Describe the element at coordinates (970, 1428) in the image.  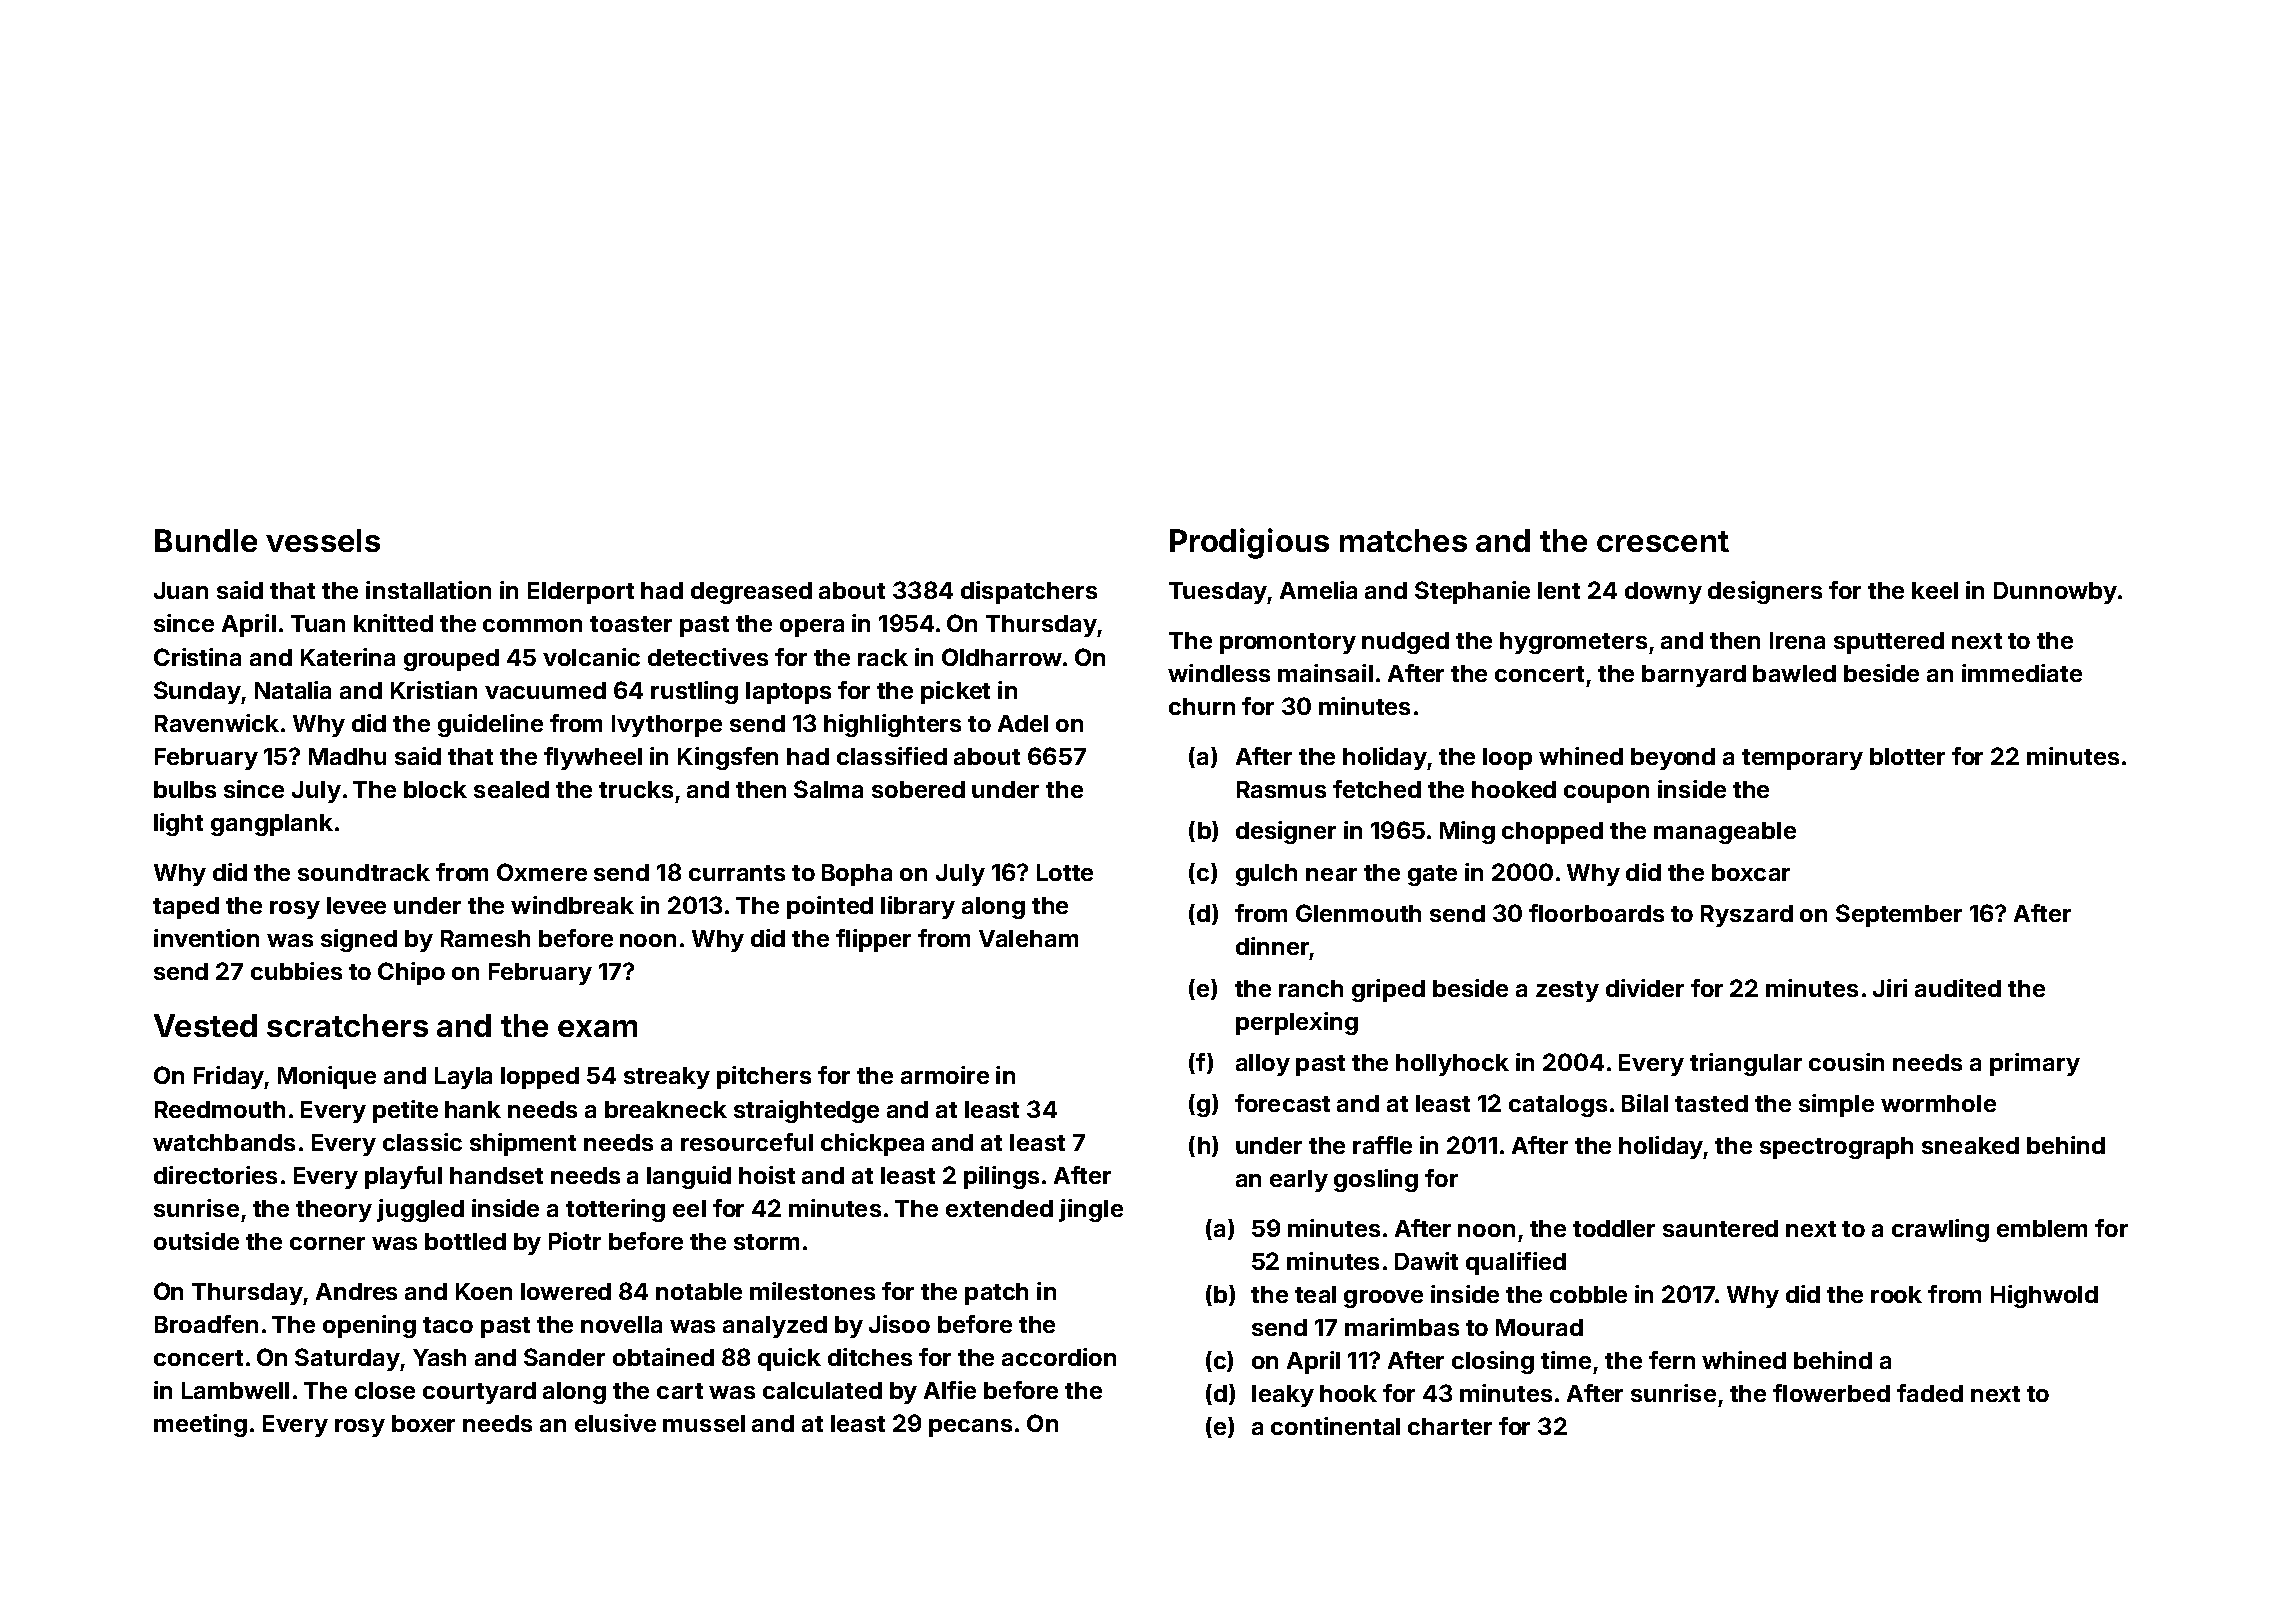
I see `pecans` at that location.
